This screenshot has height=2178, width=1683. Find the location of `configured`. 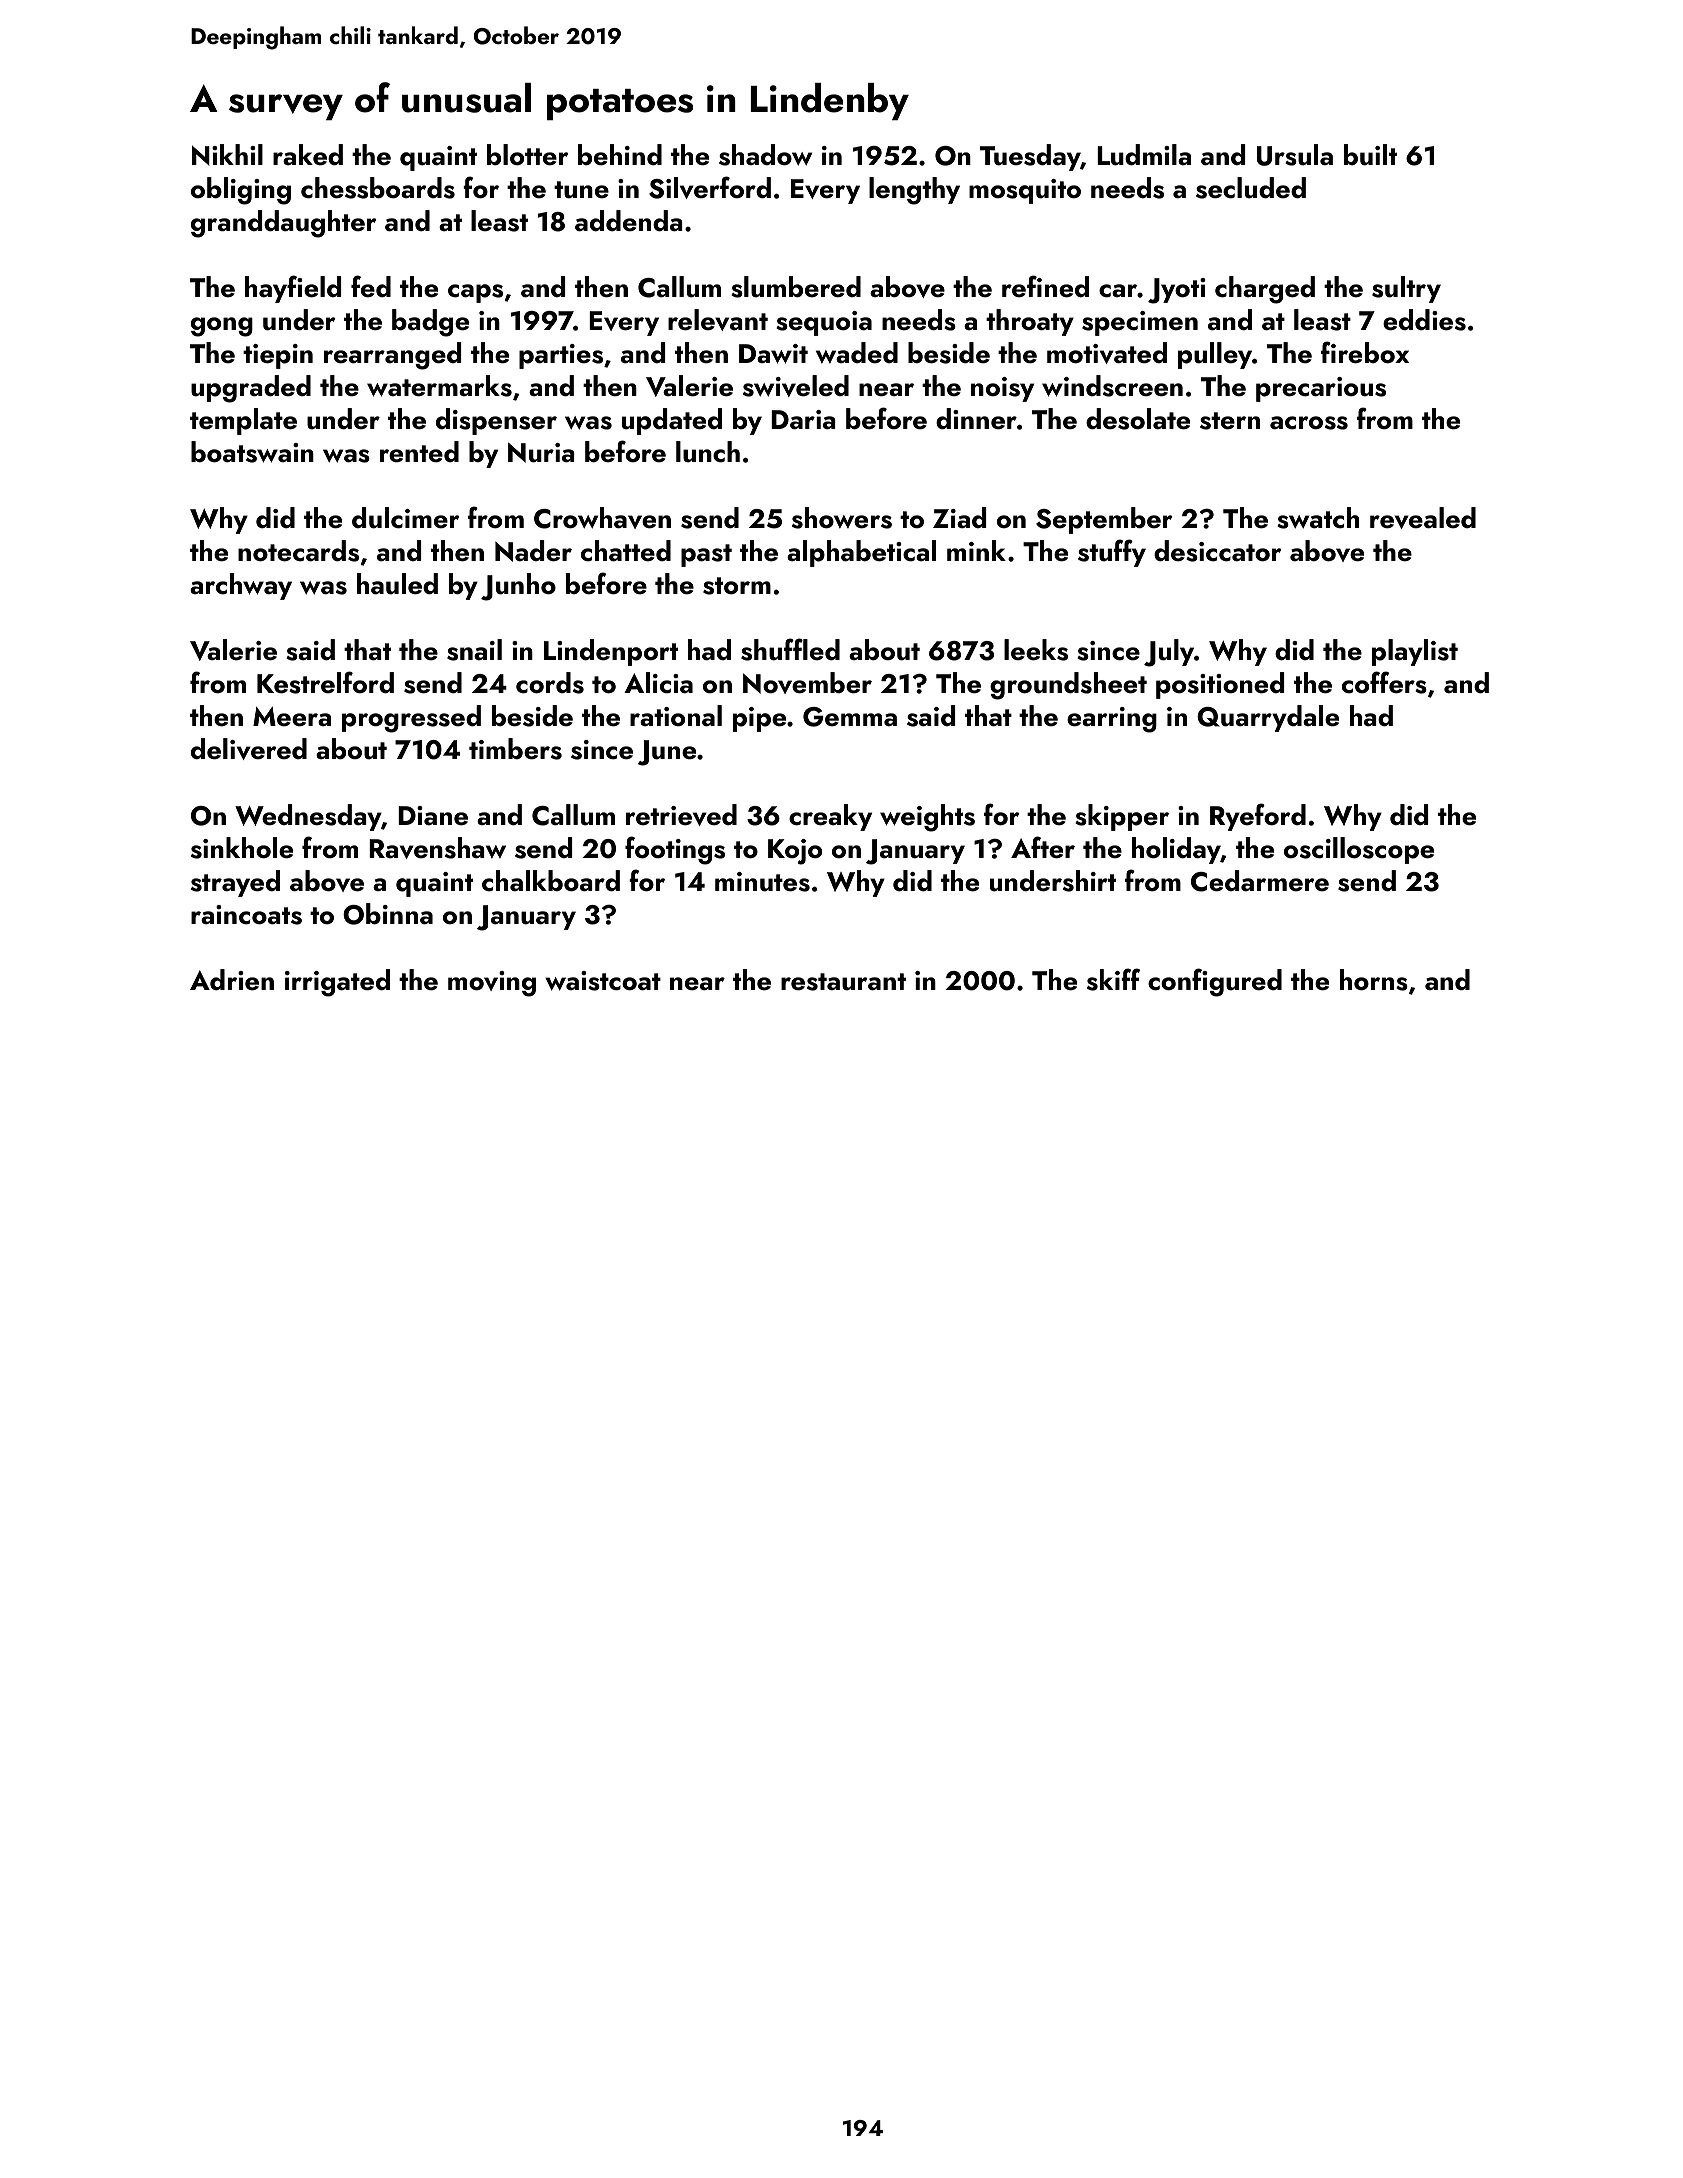

configured is located at coordinates (1215, 982).
